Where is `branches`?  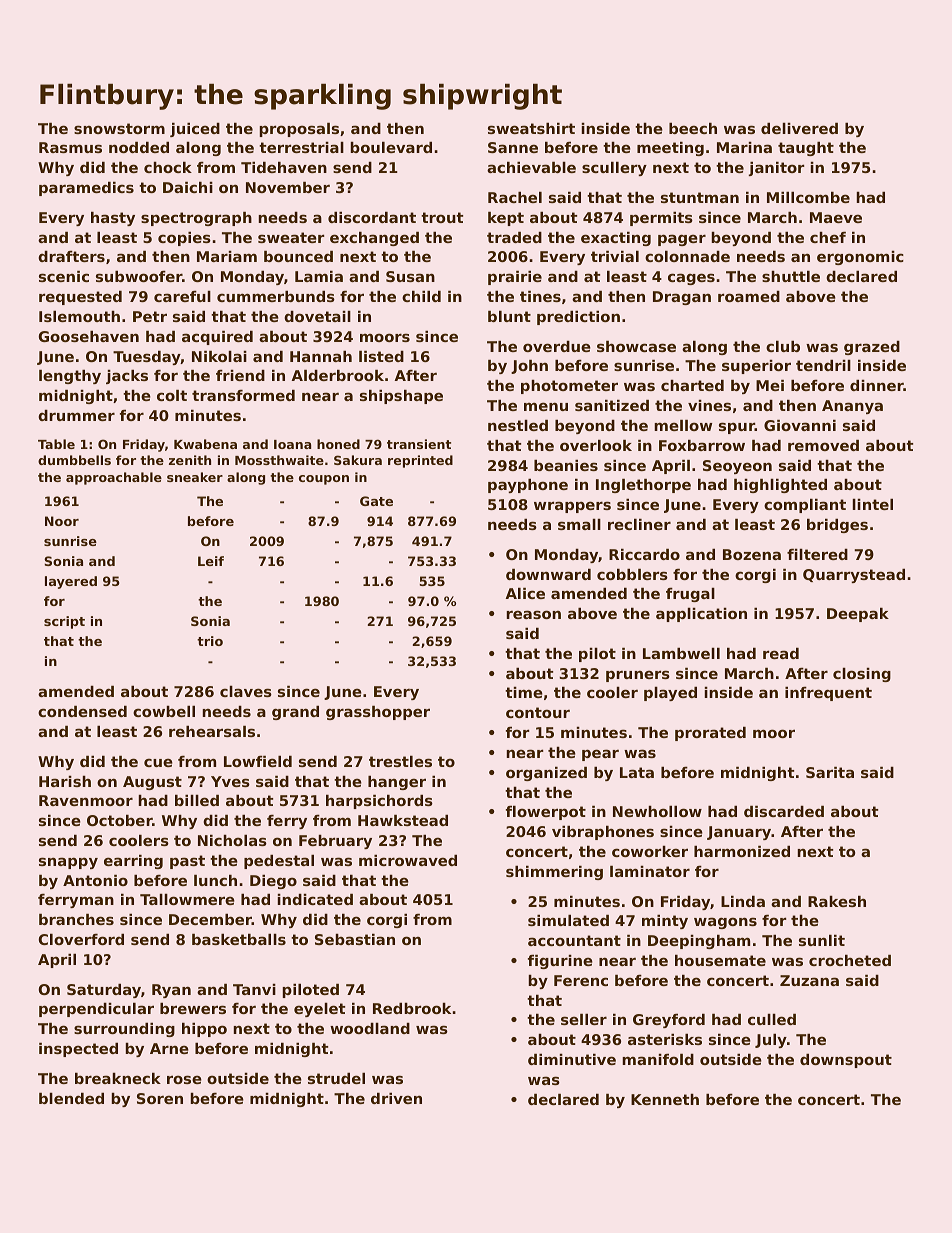
branches is located at coordinates (76, 919).
